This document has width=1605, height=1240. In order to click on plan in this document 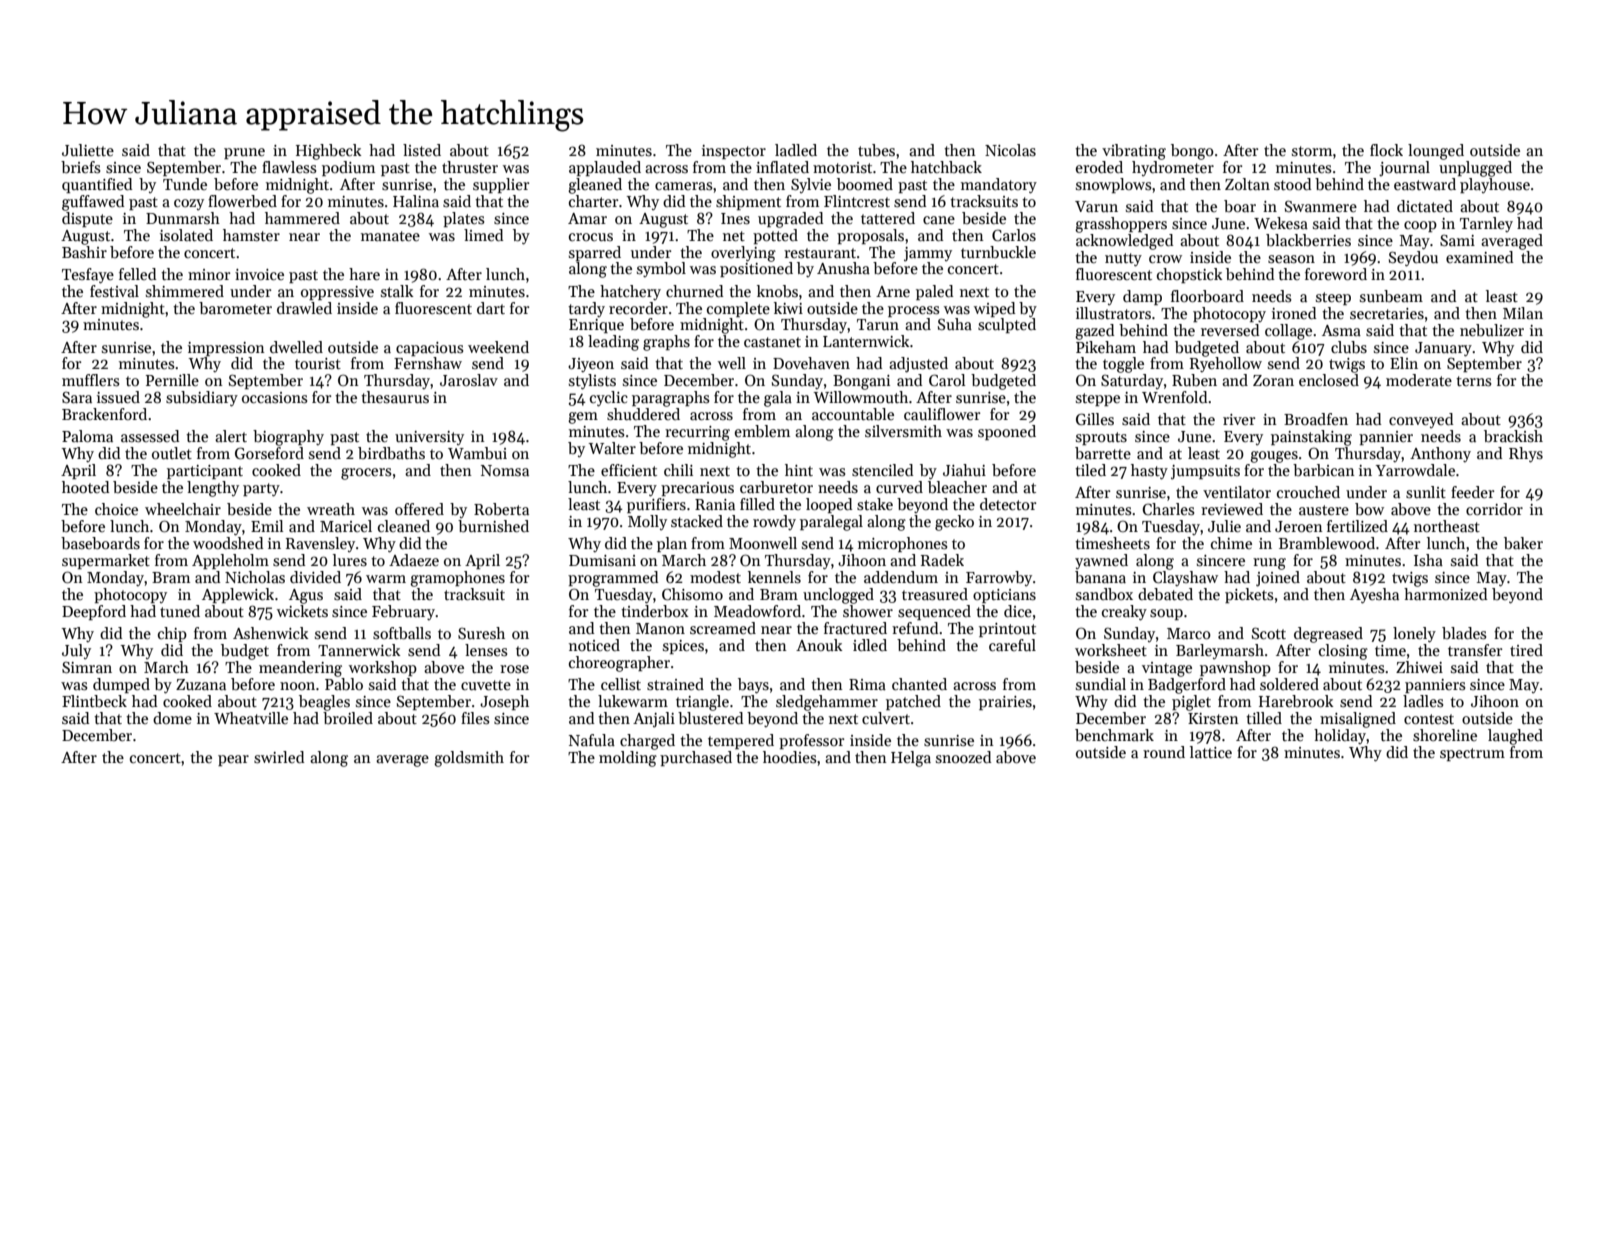, I will do `click(672, 544)`.
